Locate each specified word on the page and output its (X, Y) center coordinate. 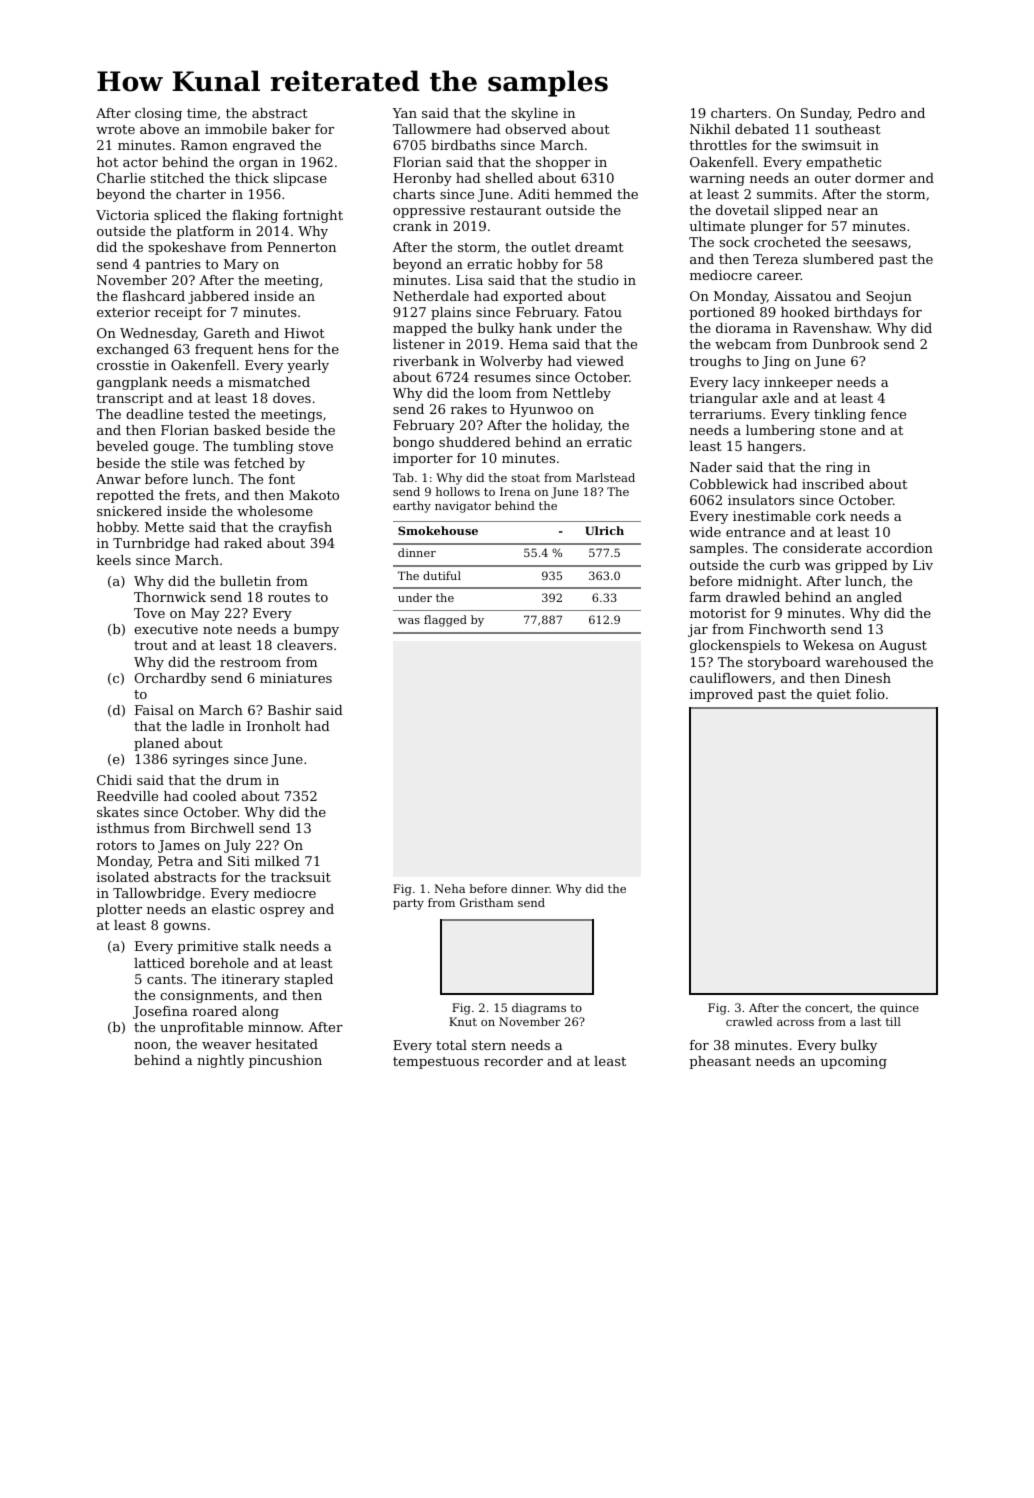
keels (114, 560)
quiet (834, 695)
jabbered (218, 297)
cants (165, 979)
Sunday (825, 114)
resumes (502, 378)
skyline (534, 114)
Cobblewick (729, 484)
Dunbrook (846, 344)
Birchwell (222, 828)
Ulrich (604, 530)
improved (721, 695)
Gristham (487, 902)
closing (158, 114)
